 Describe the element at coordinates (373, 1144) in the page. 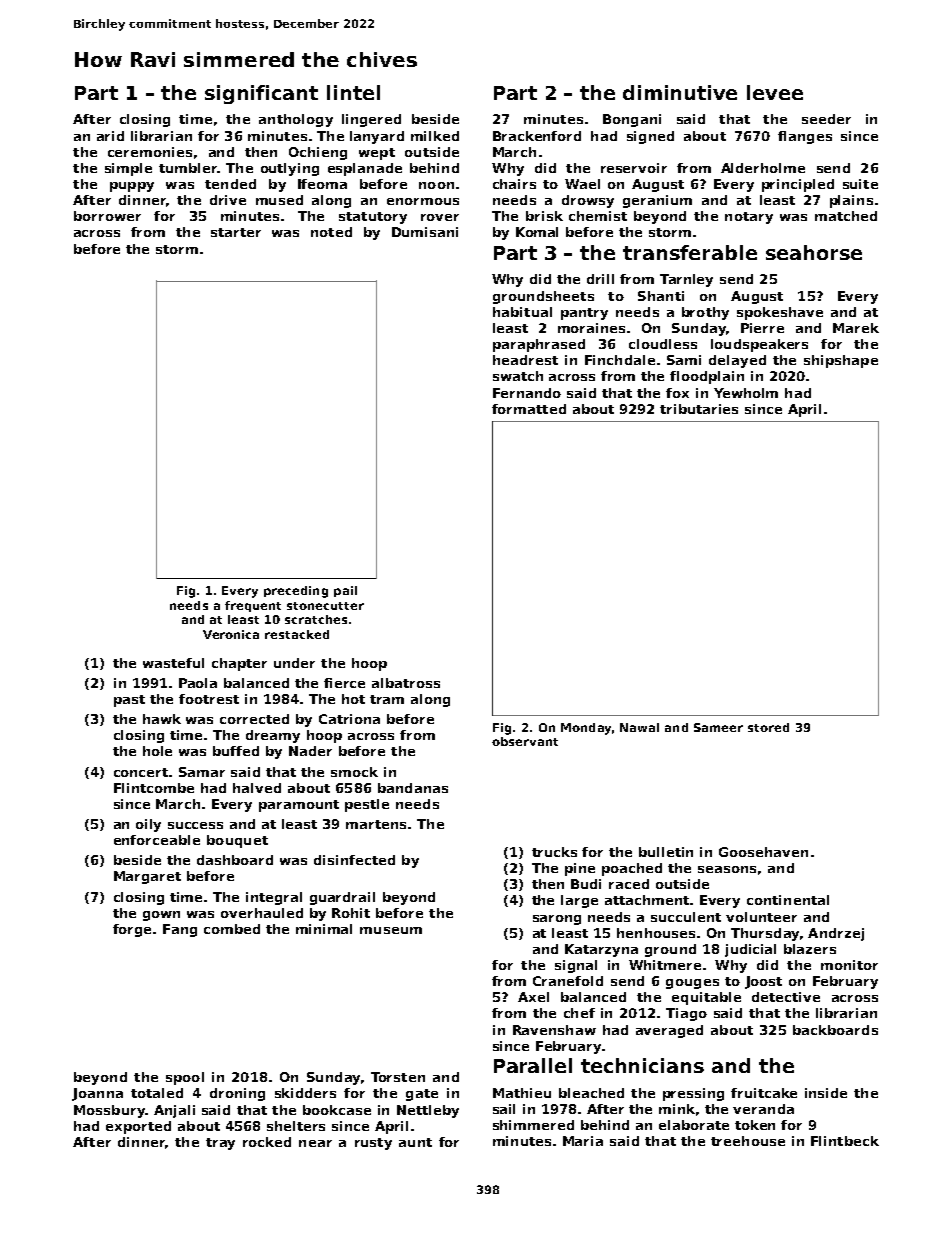

I see `rusty` at that location.
